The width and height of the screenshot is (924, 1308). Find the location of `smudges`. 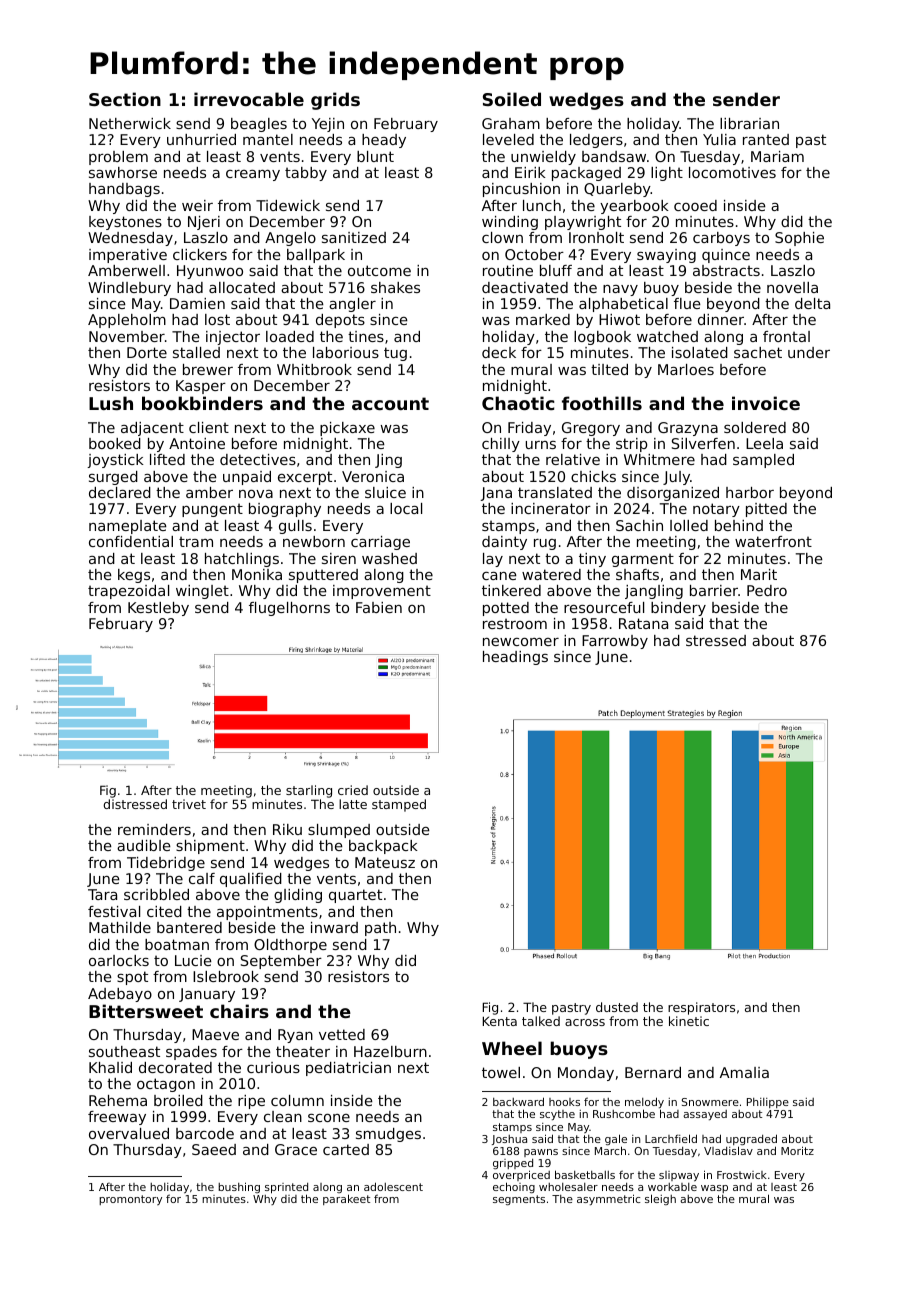

smudges is located at coordinates (388, 1135).
